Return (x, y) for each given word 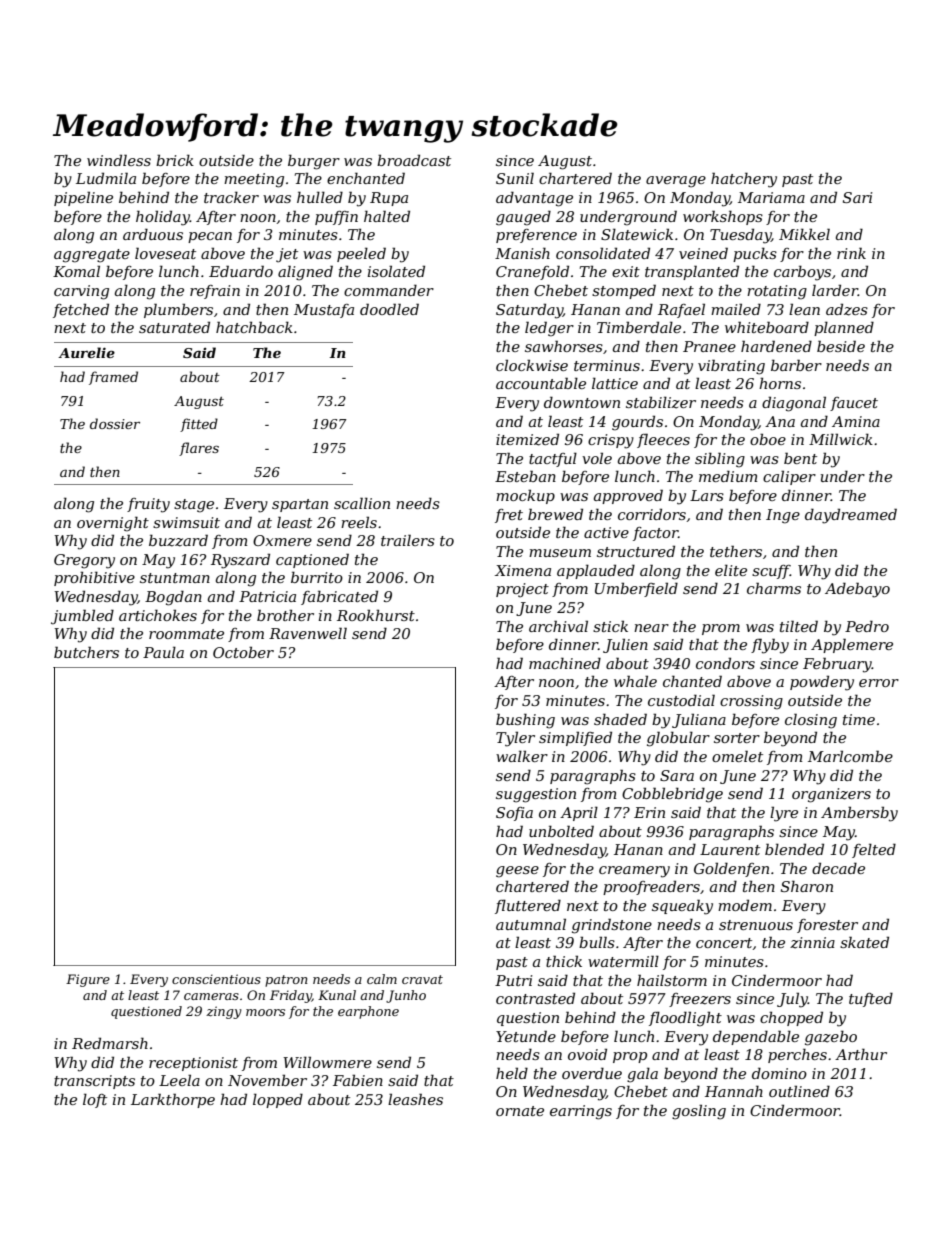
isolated (396, 271)
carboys (802, 273)
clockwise (532, 365)
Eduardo (241, 271)
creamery (634, 872)
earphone (368, 1012)
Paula (163, 652)
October (243, 652)
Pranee (709, 346)
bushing (525, 721)
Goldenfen (731, 869)
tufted (871, 999)
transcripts (94, 1082)
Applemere (852, 645)
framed (113, 378)
